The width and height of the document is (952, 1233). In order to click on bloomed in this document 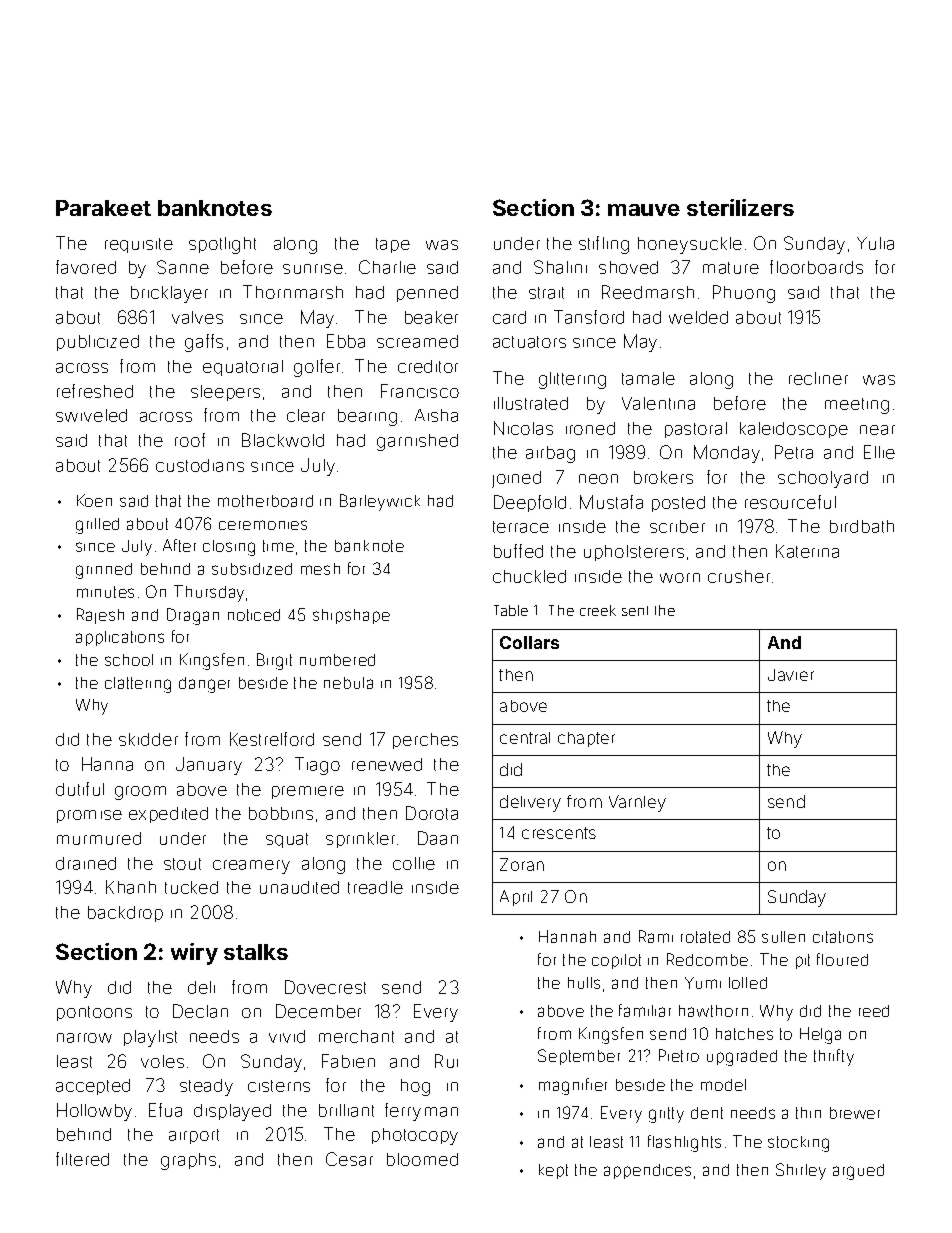, I will do `click(422, 1159)`.
